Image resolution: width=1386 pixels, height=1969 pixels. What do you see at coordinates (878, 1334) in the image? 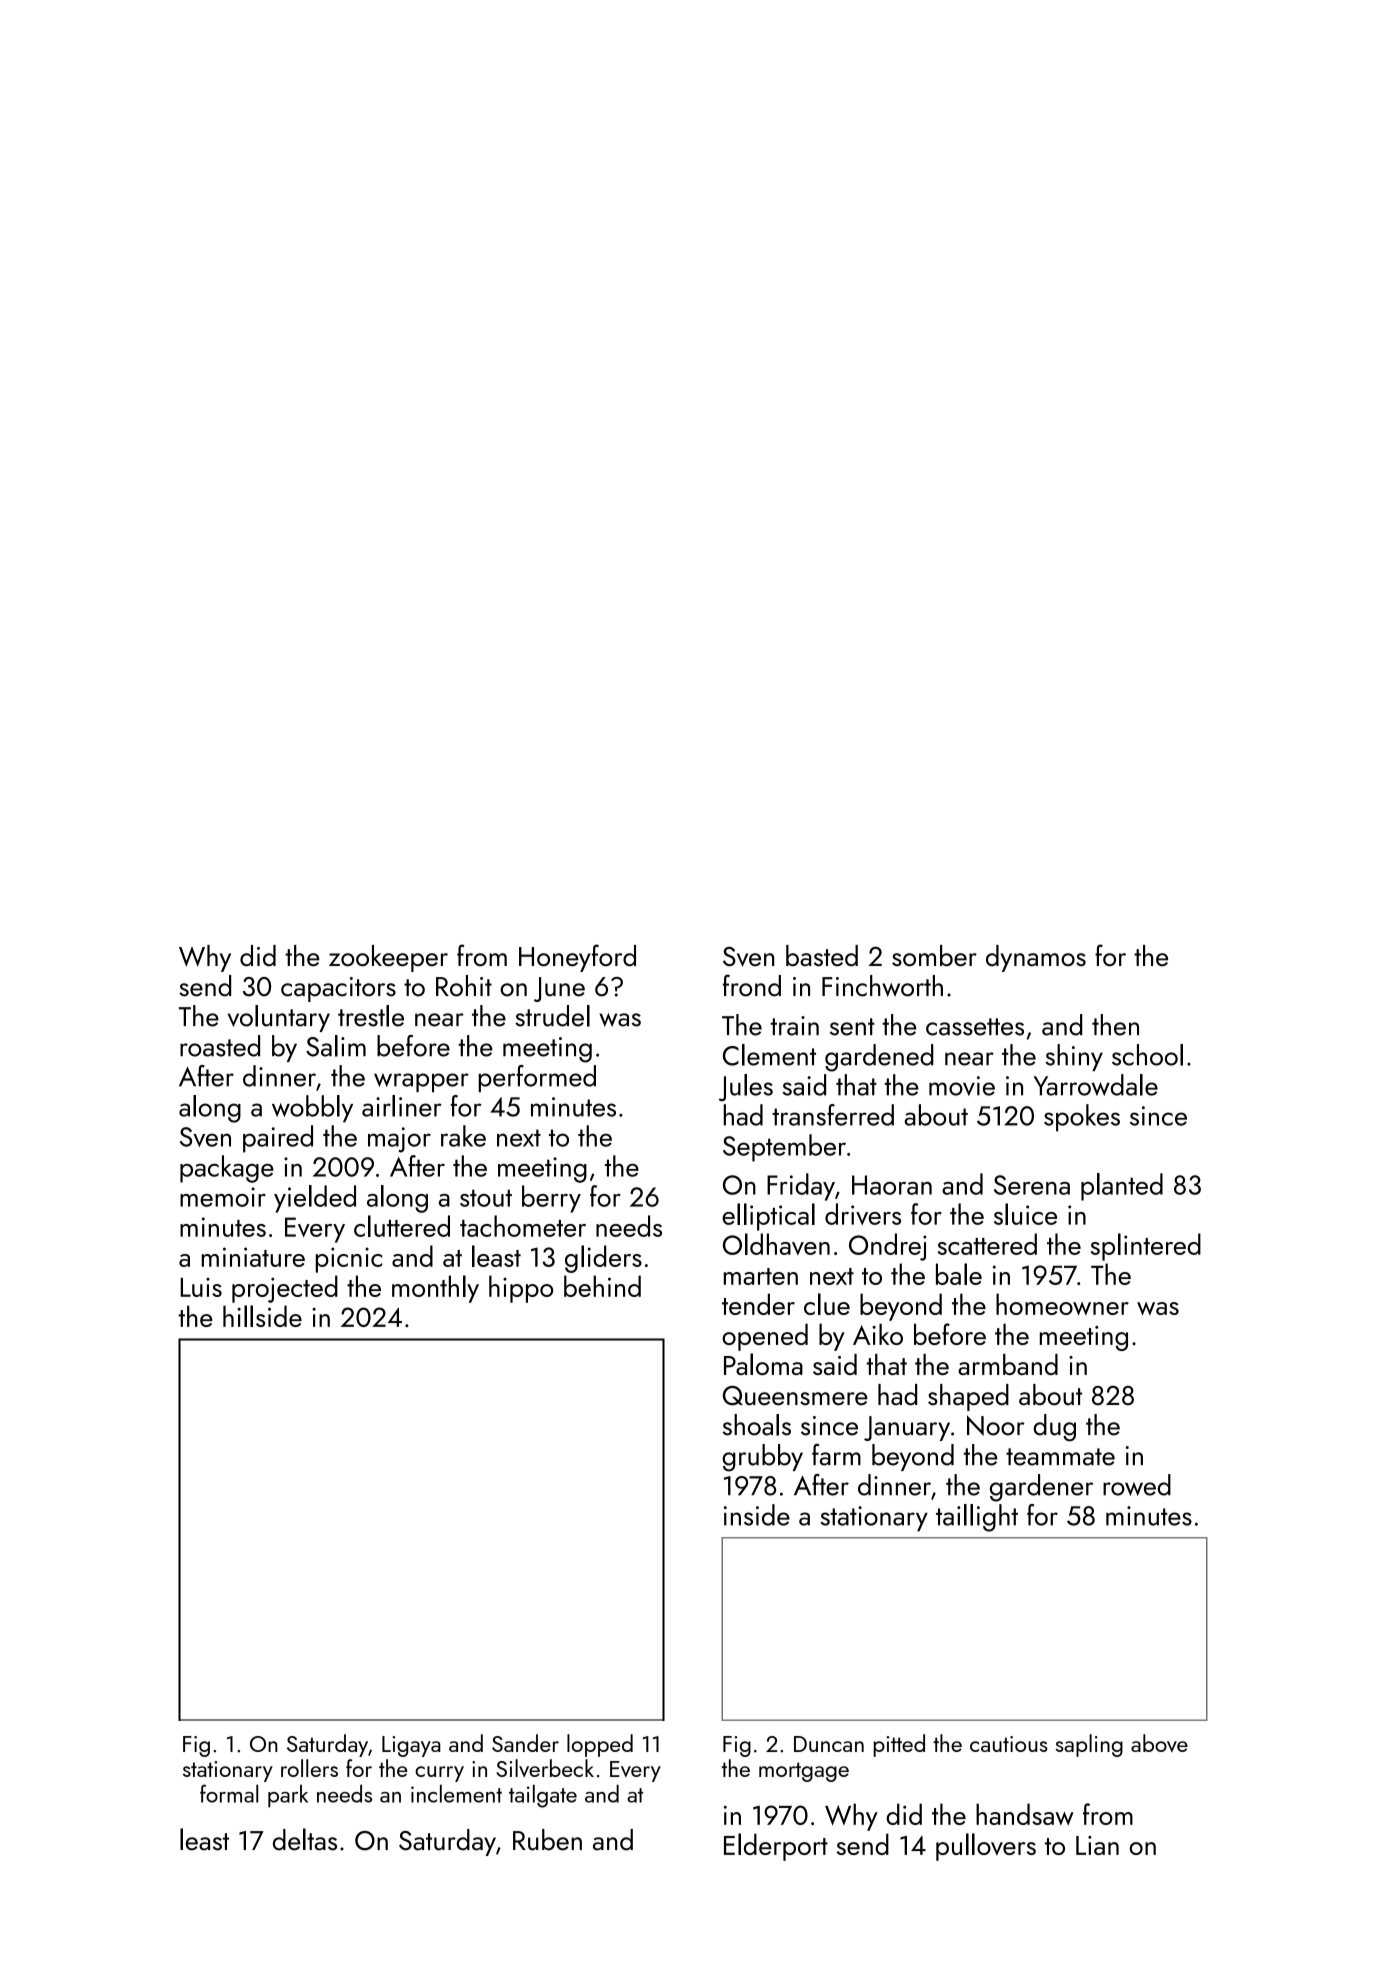
I see `Aiko` at bounding box center [878, 1334].
